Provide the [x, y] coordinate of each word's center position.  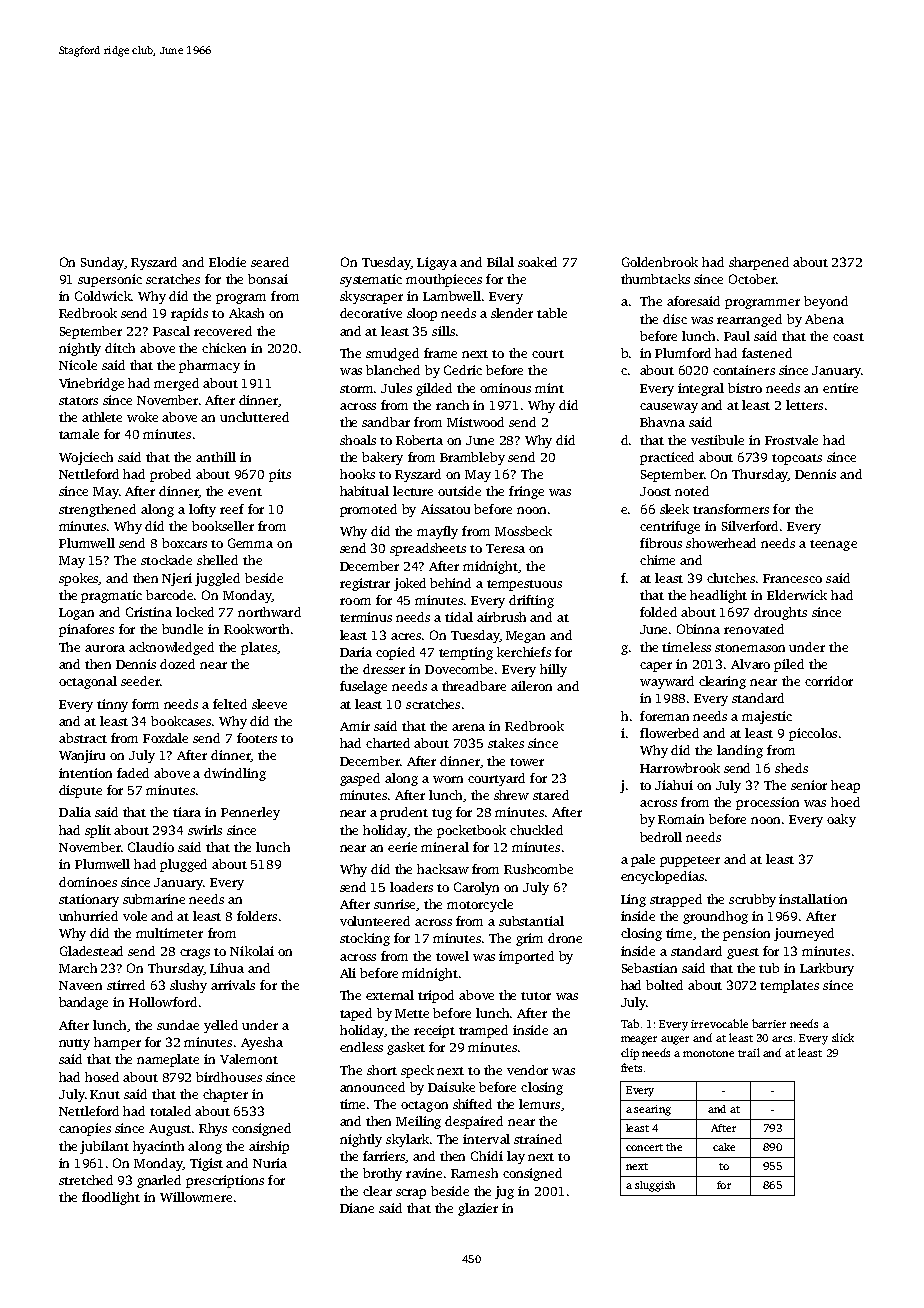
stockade [166, 560]
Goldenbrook [660, 262]
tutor [536, 996]
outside [459, 491]
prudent [404, 813]
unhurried [88, 916]
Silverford [750, 526]
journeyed [804, 934]
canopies [85, 1129]
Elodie [227, 262]
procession [767, 803]
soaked [537, 262]
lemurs [539, 1104]
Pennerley [250, 813]
